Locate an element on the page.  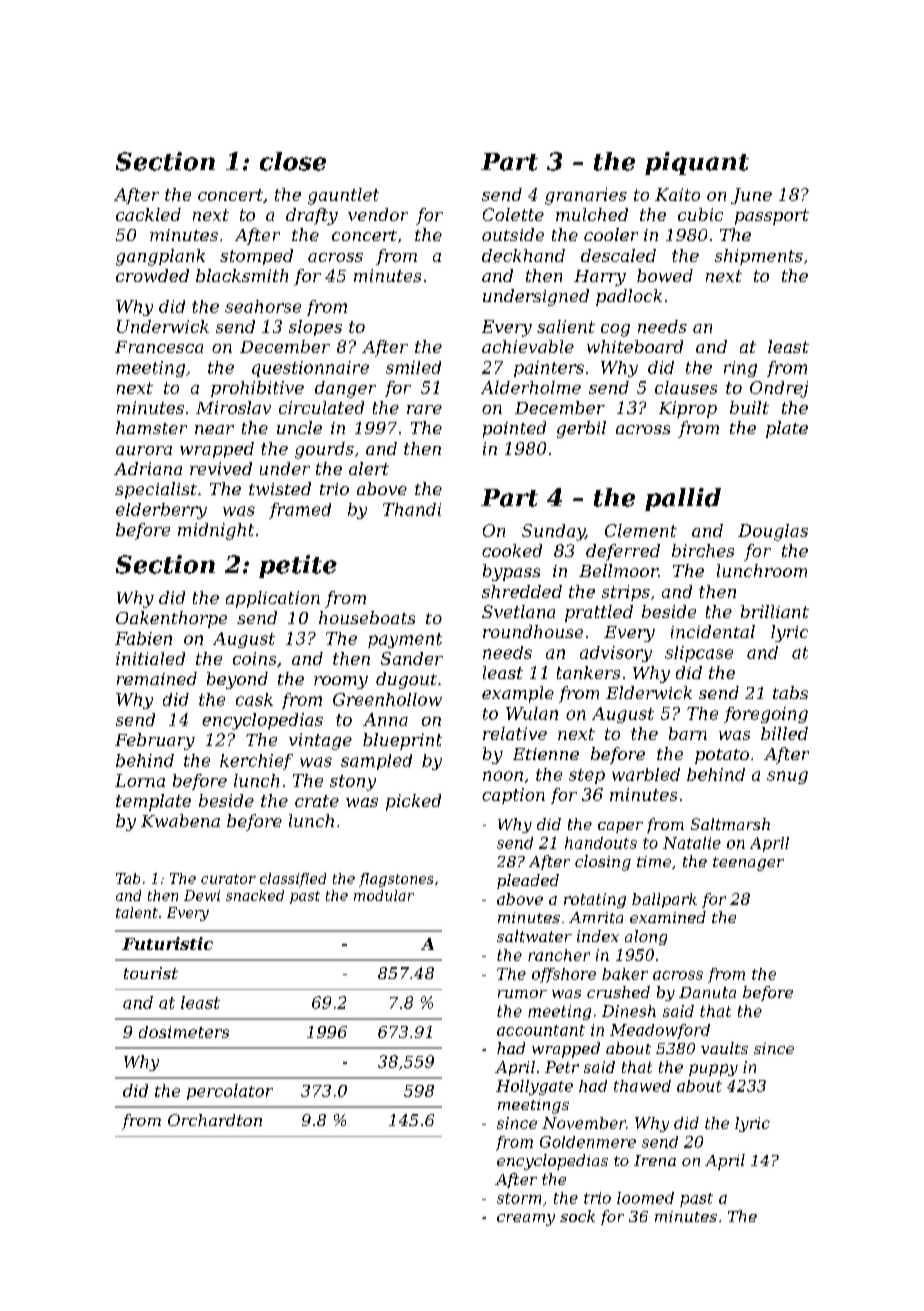
Orchardton is located at coordinates (215, 1120).
